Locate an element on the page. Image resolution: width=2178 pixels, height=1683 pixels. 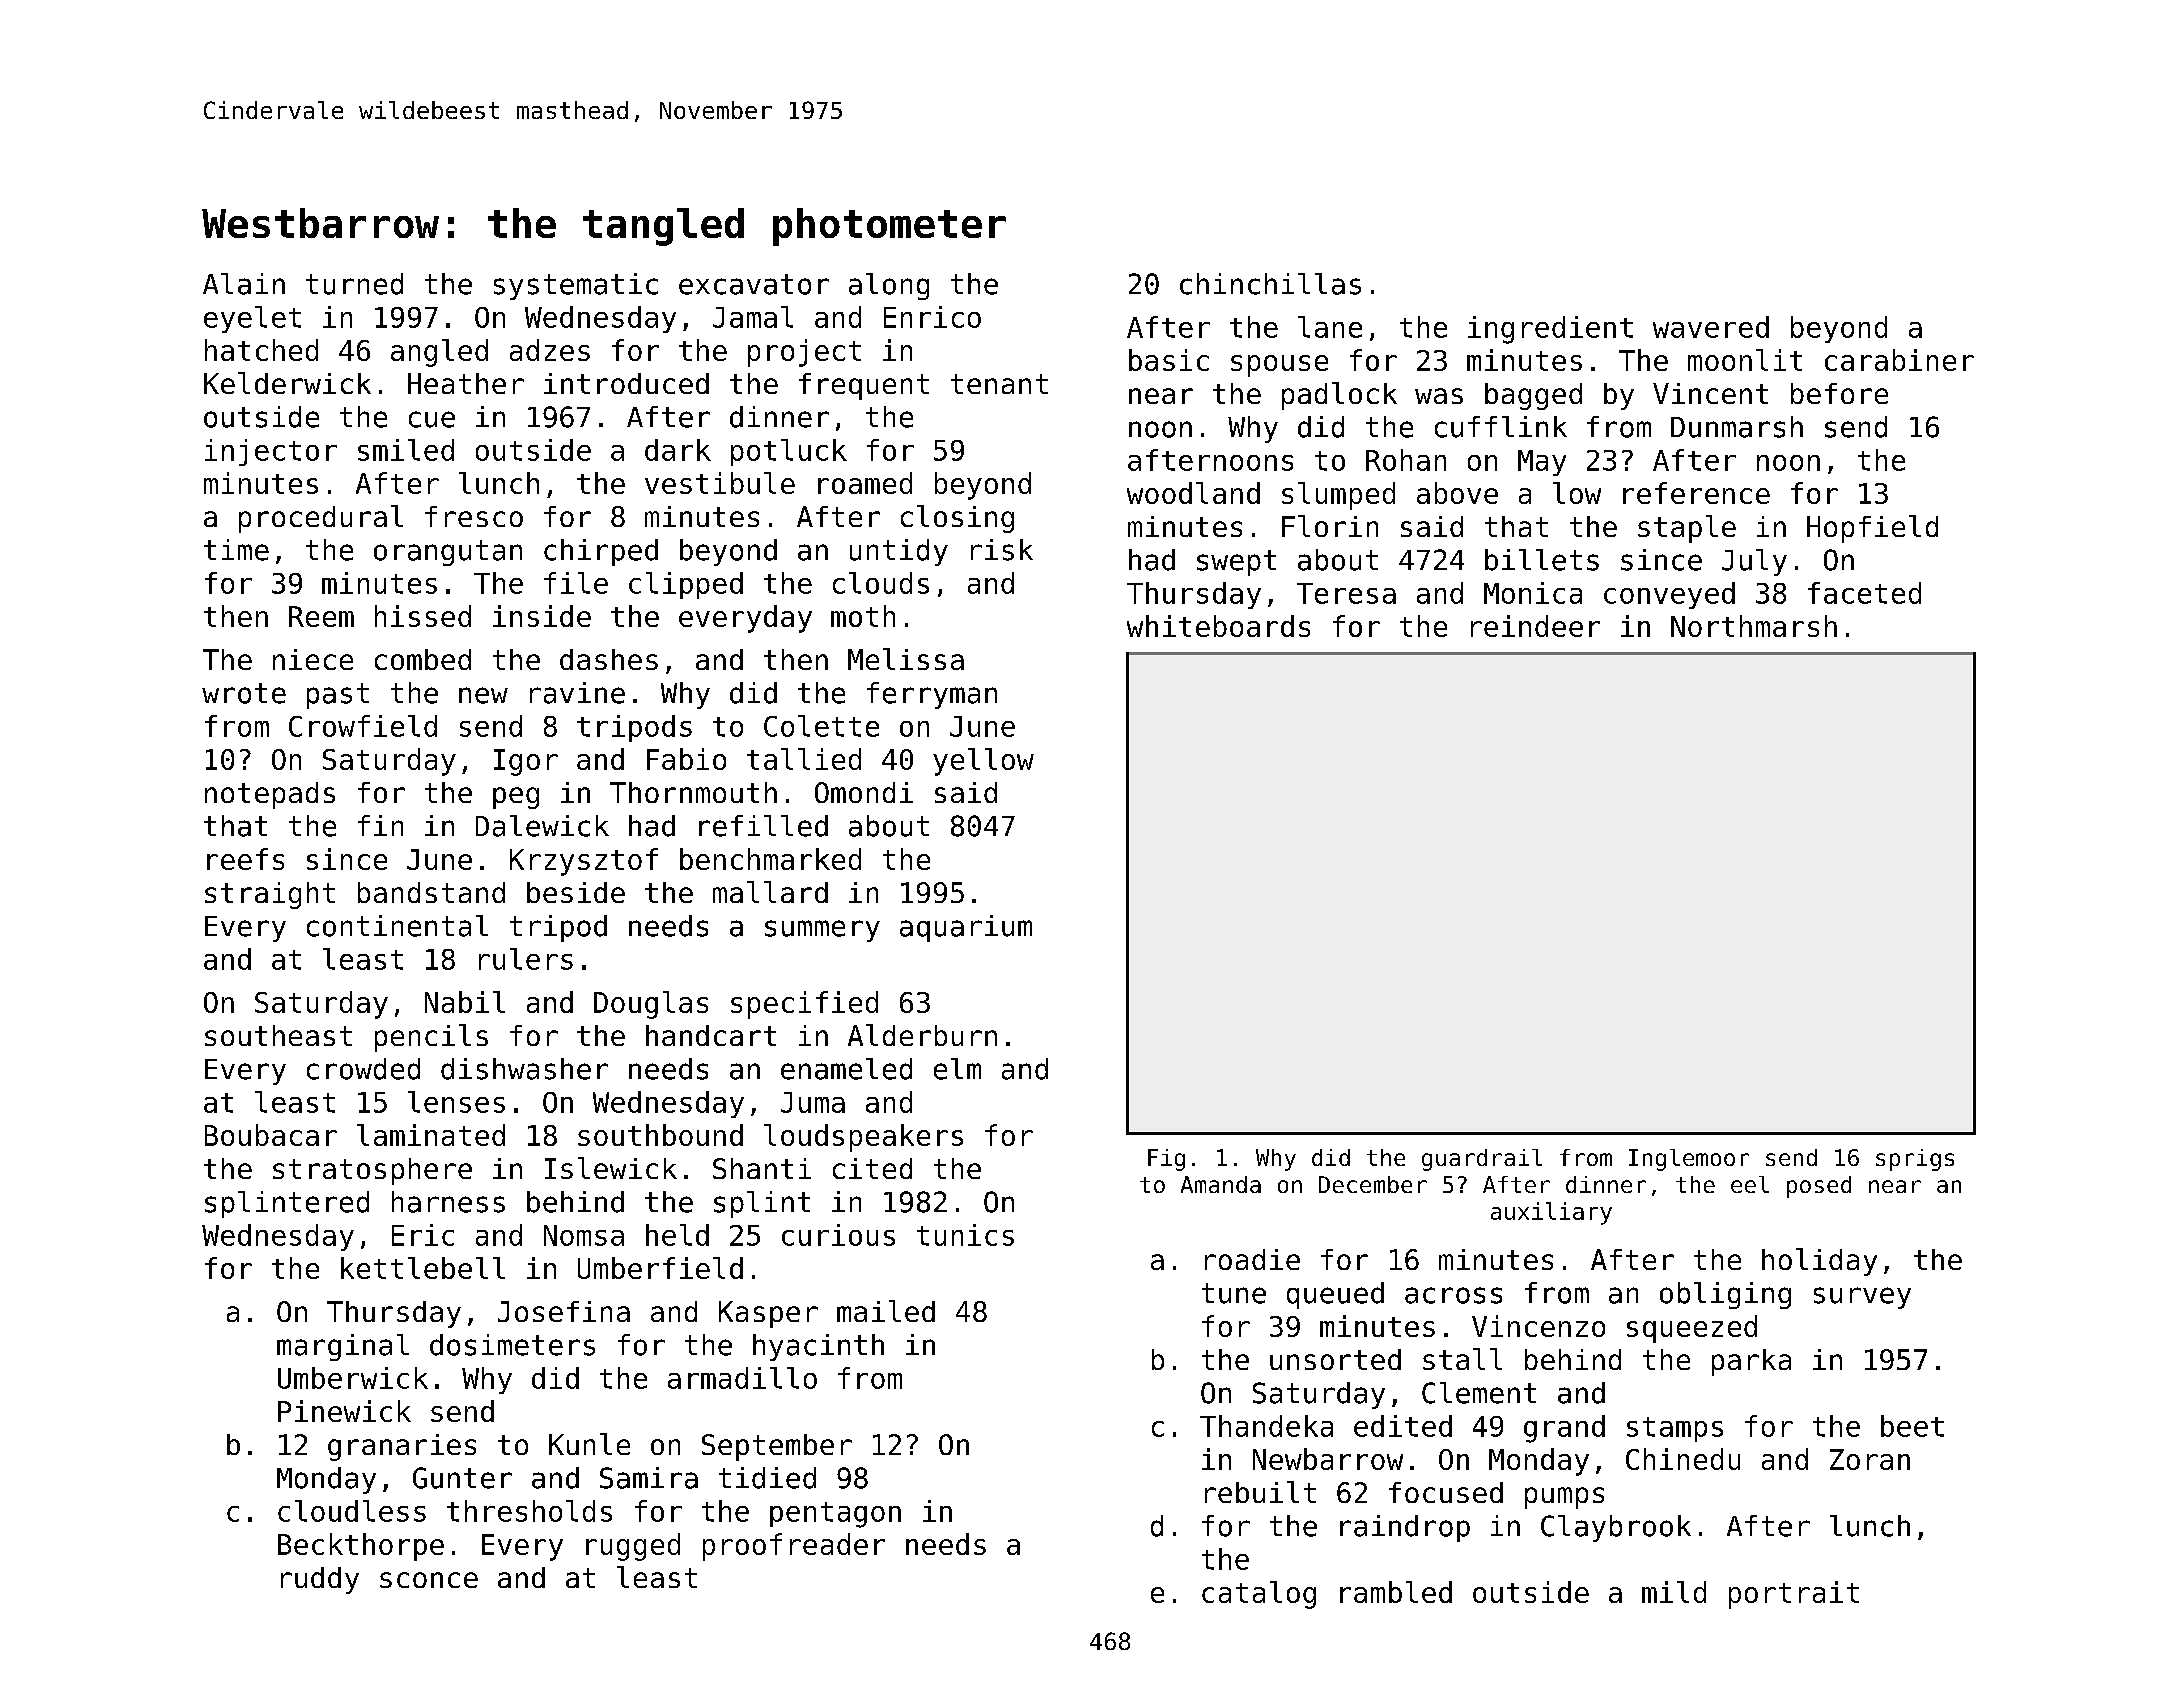
time is located at coordinates (236, 550).
